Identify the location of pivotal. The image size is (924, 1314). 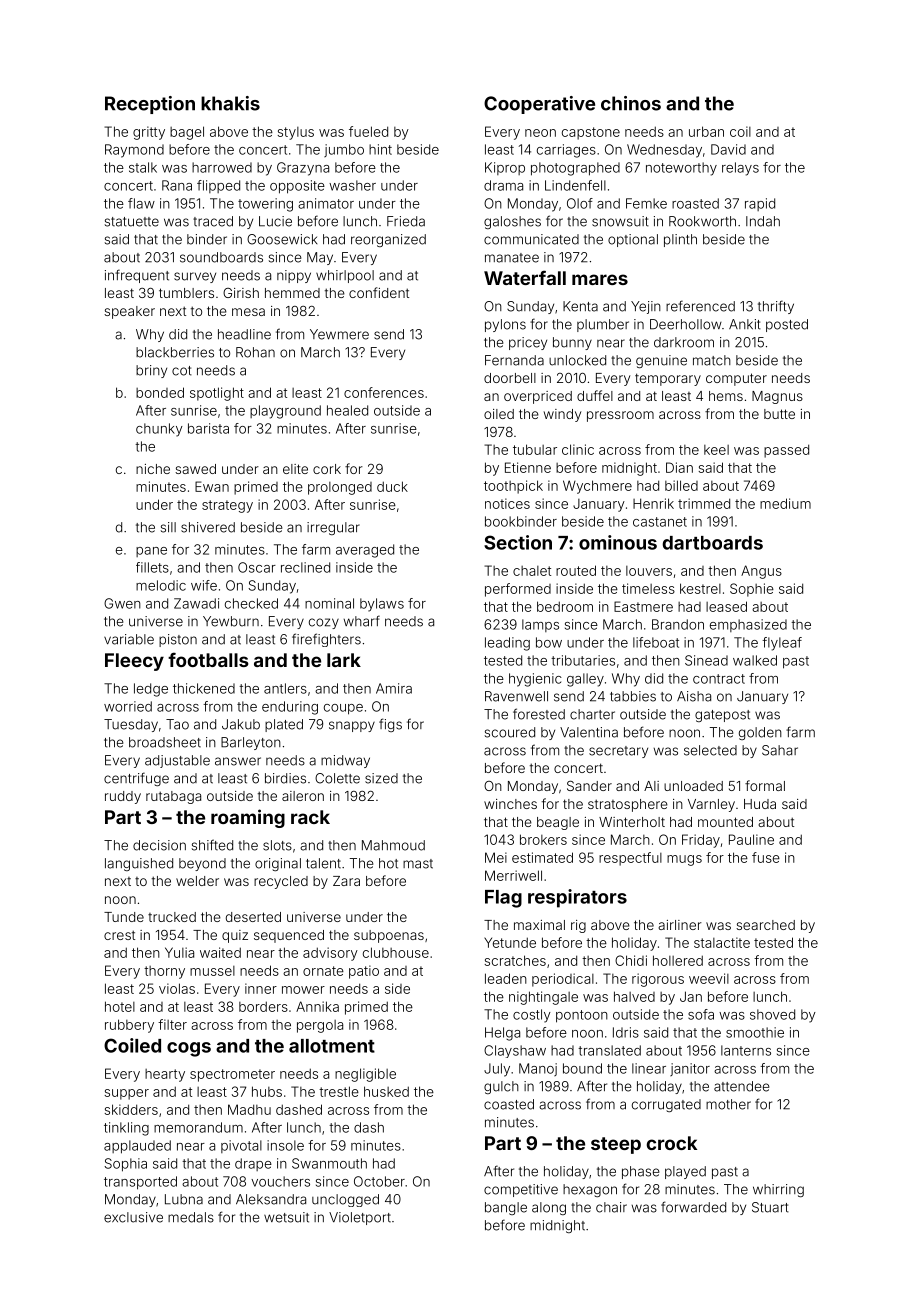
(241, 1146).
